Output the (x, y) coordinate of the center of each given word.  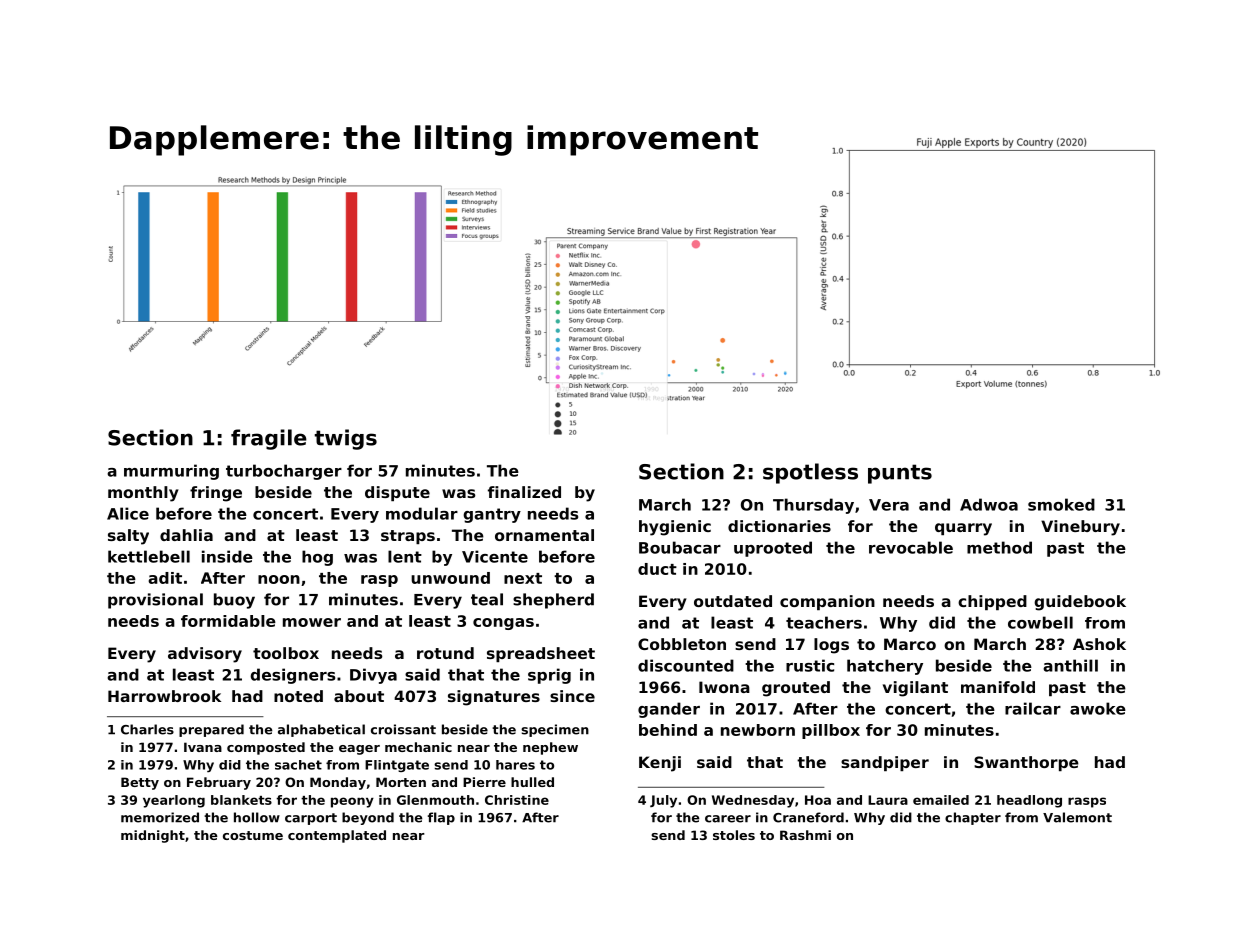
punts (900, 474)
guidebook (1080, 603)
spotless (810, 473)
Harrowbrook (164, 696)
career (728, 819)
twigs (346, 439)
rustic (810, 665)
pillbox (831, 731)
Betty (140, 783)
